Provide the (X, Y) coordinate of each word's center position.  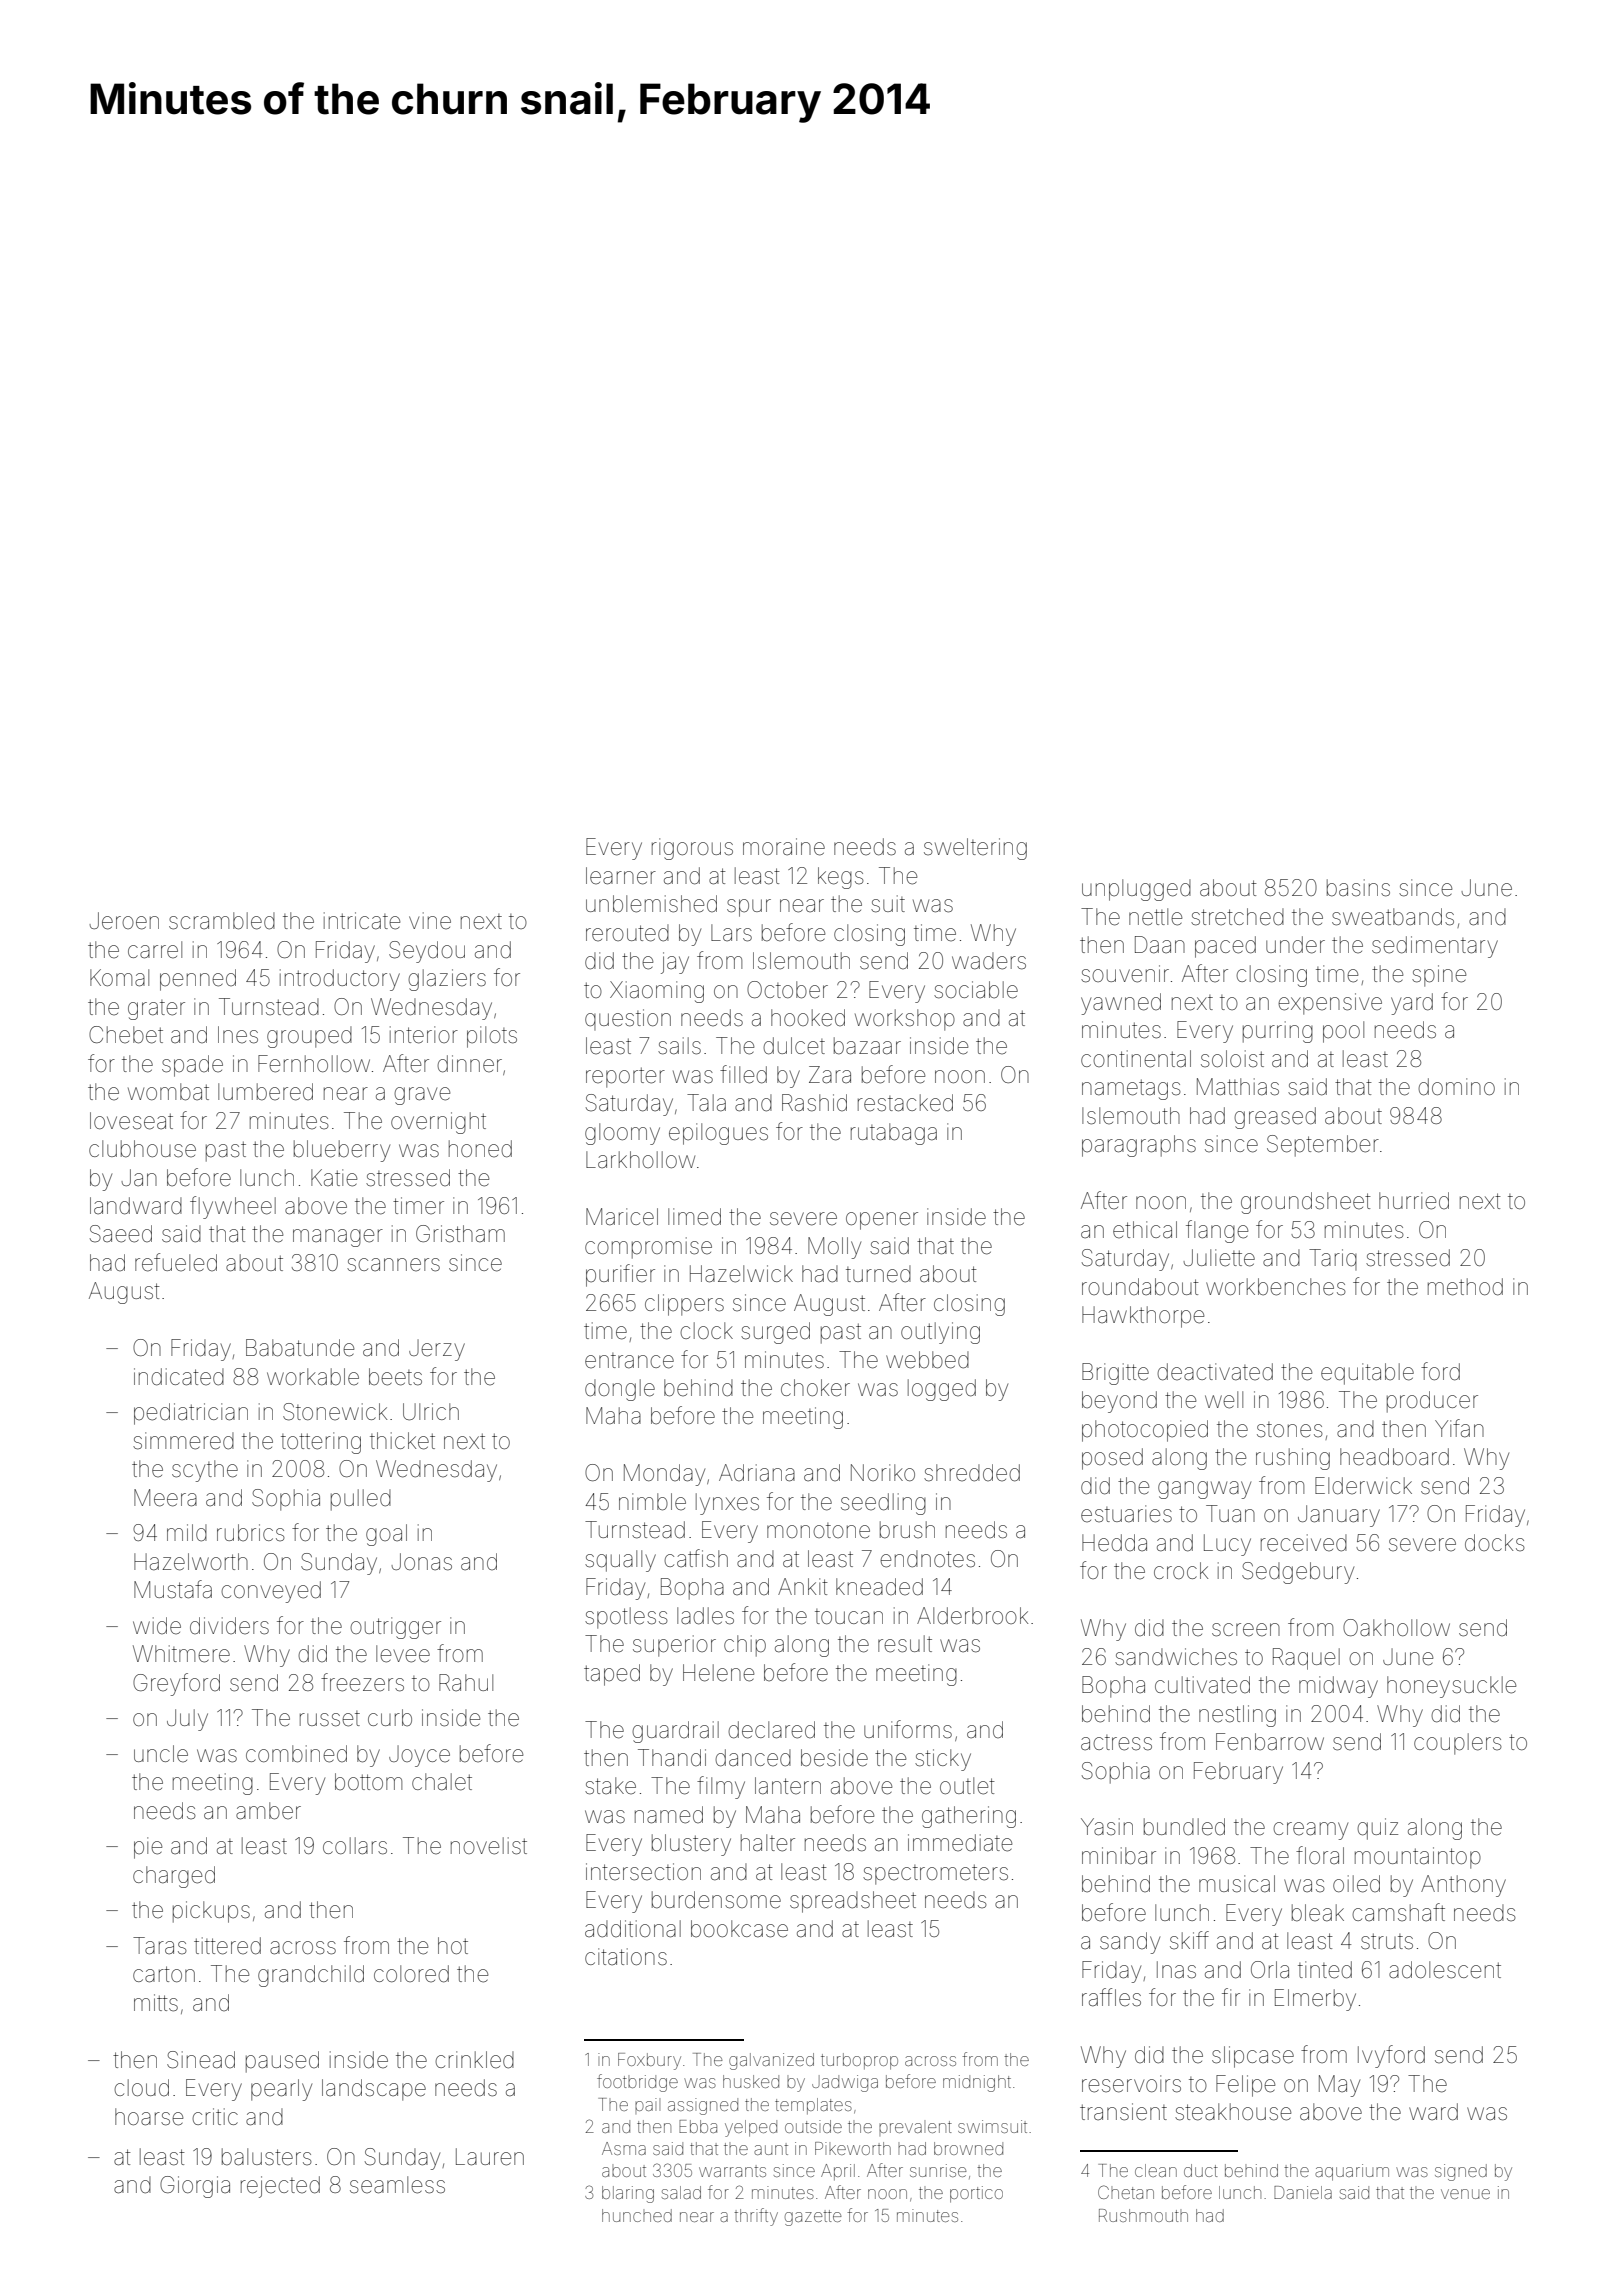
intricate (362, 921)
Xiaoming (657, 992)
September (1323, 1146)
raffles (1111, 1997)
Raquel (1306, 1659)
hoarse (149, 2117)
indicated (179, 1377)
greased (1275, 1118)
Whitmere (181, 1654)
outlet (967, 1786)
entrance (629, 1361)
